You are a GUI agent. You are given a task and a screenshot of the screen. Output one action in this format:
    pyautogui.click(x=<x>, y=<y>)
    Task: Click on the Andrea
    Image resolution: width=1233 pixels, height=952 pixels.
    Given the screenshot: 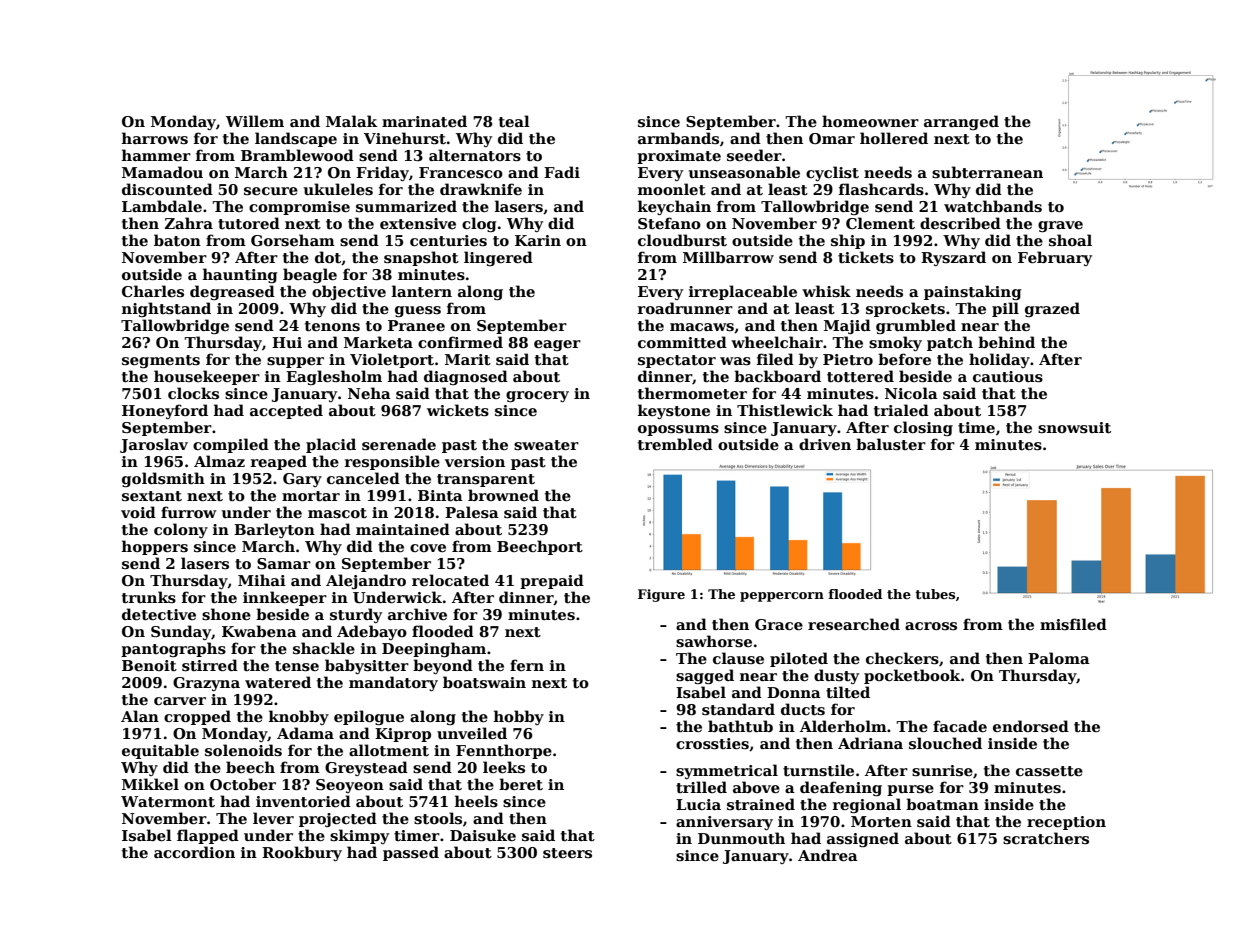 What is the action you would take?
    pyautogui.click(x=828, y=855)
